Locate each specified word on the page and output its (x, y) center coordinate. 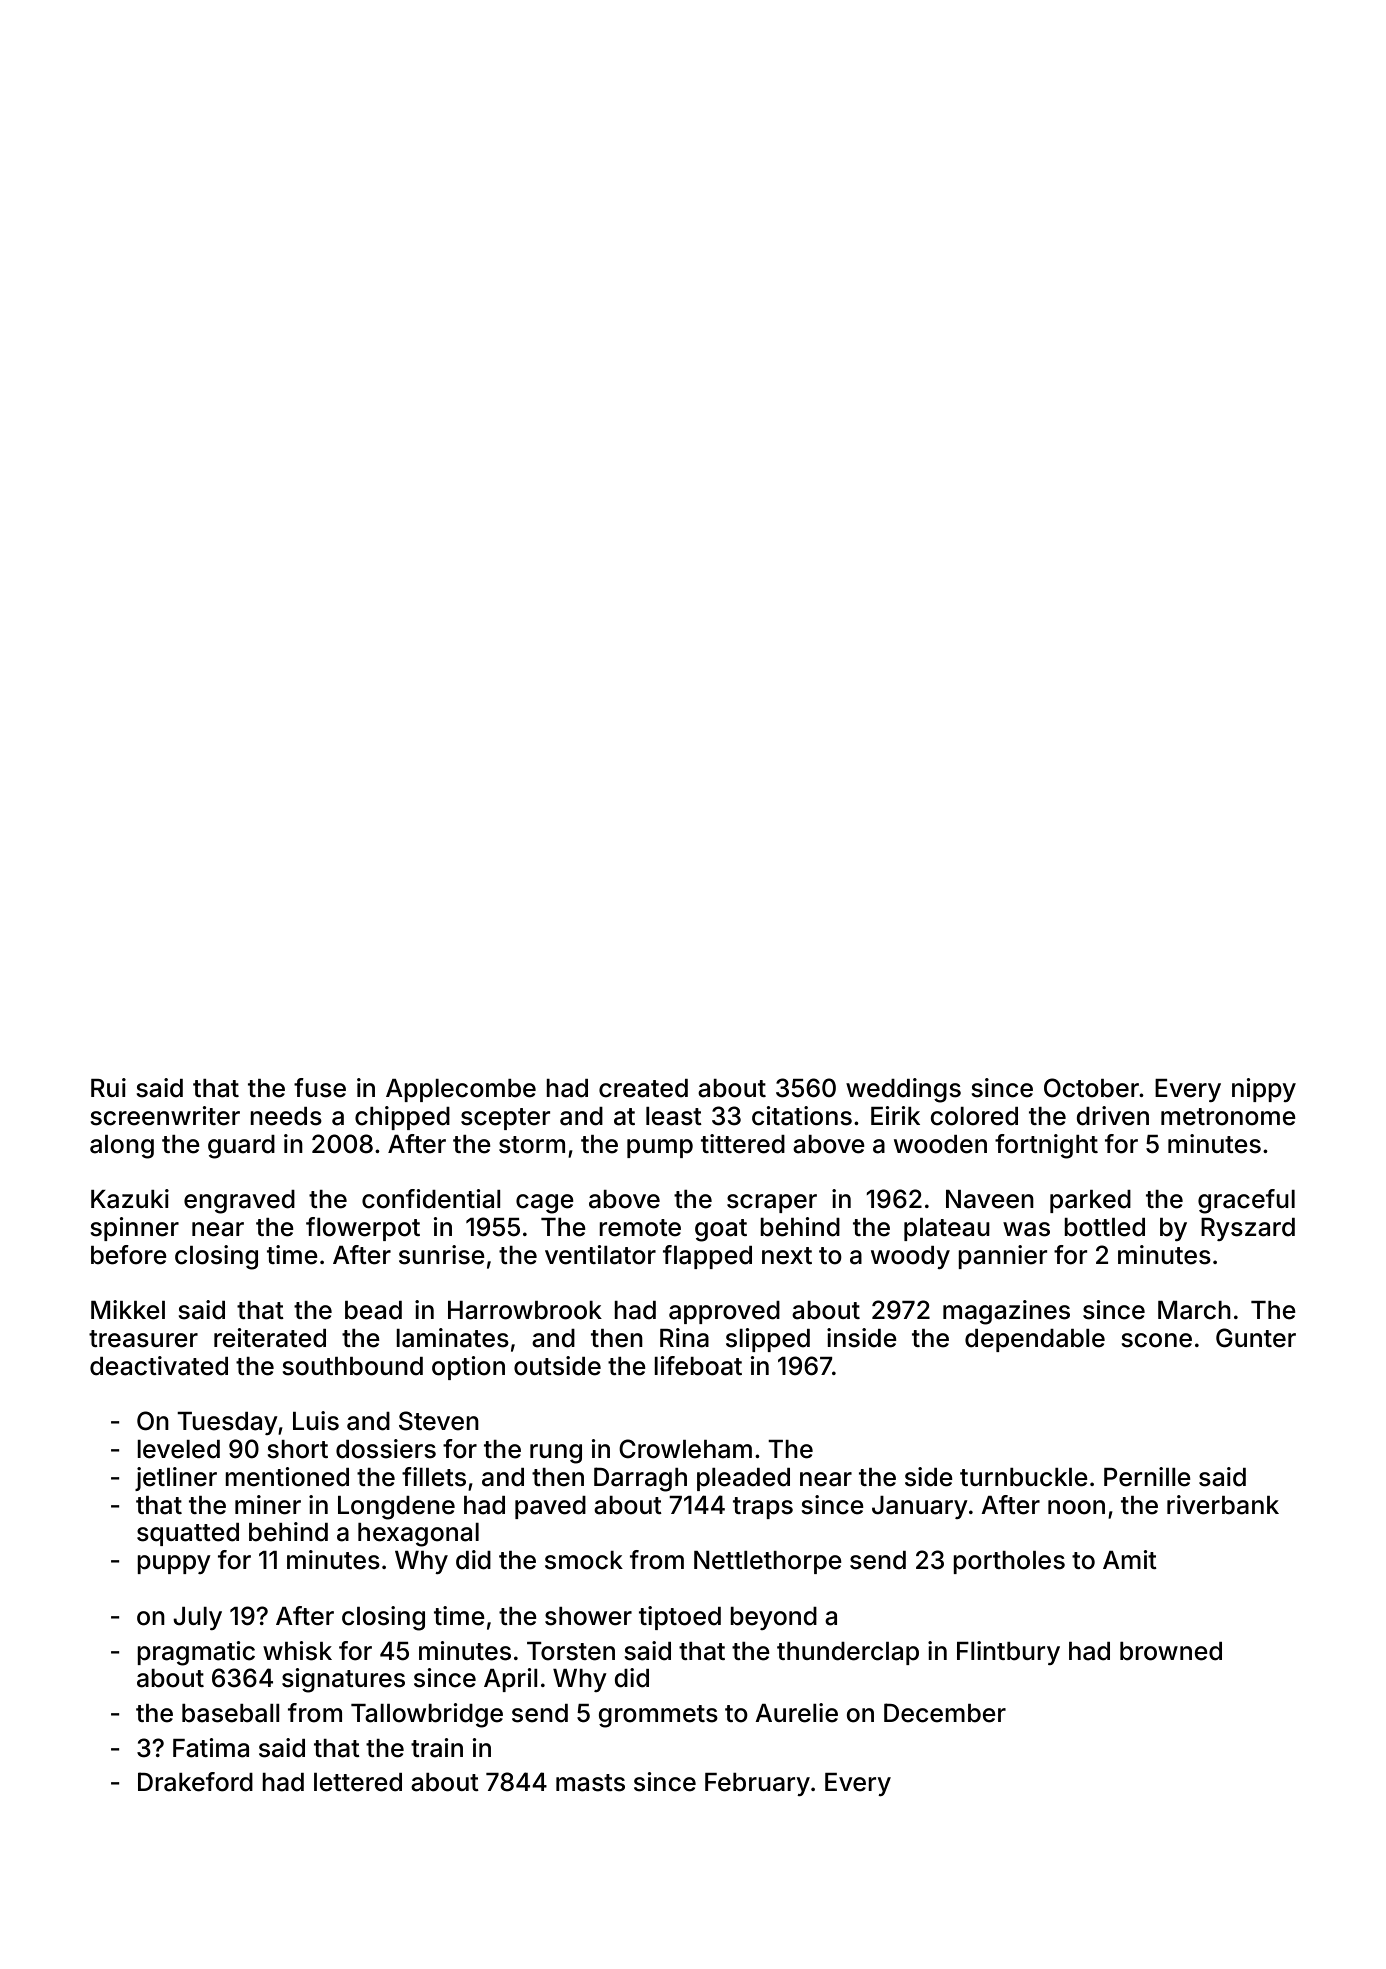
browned (1171, 1651)
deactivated (159, 1366)
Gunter (1256, 1338)
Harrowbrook (525, 1310)
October (1091, 1088)
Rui (108, 1087)
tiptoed (680, 1618)
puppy (174, 1564)
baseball (231, 1713)
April (511, 1680)
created (643, 1088)
